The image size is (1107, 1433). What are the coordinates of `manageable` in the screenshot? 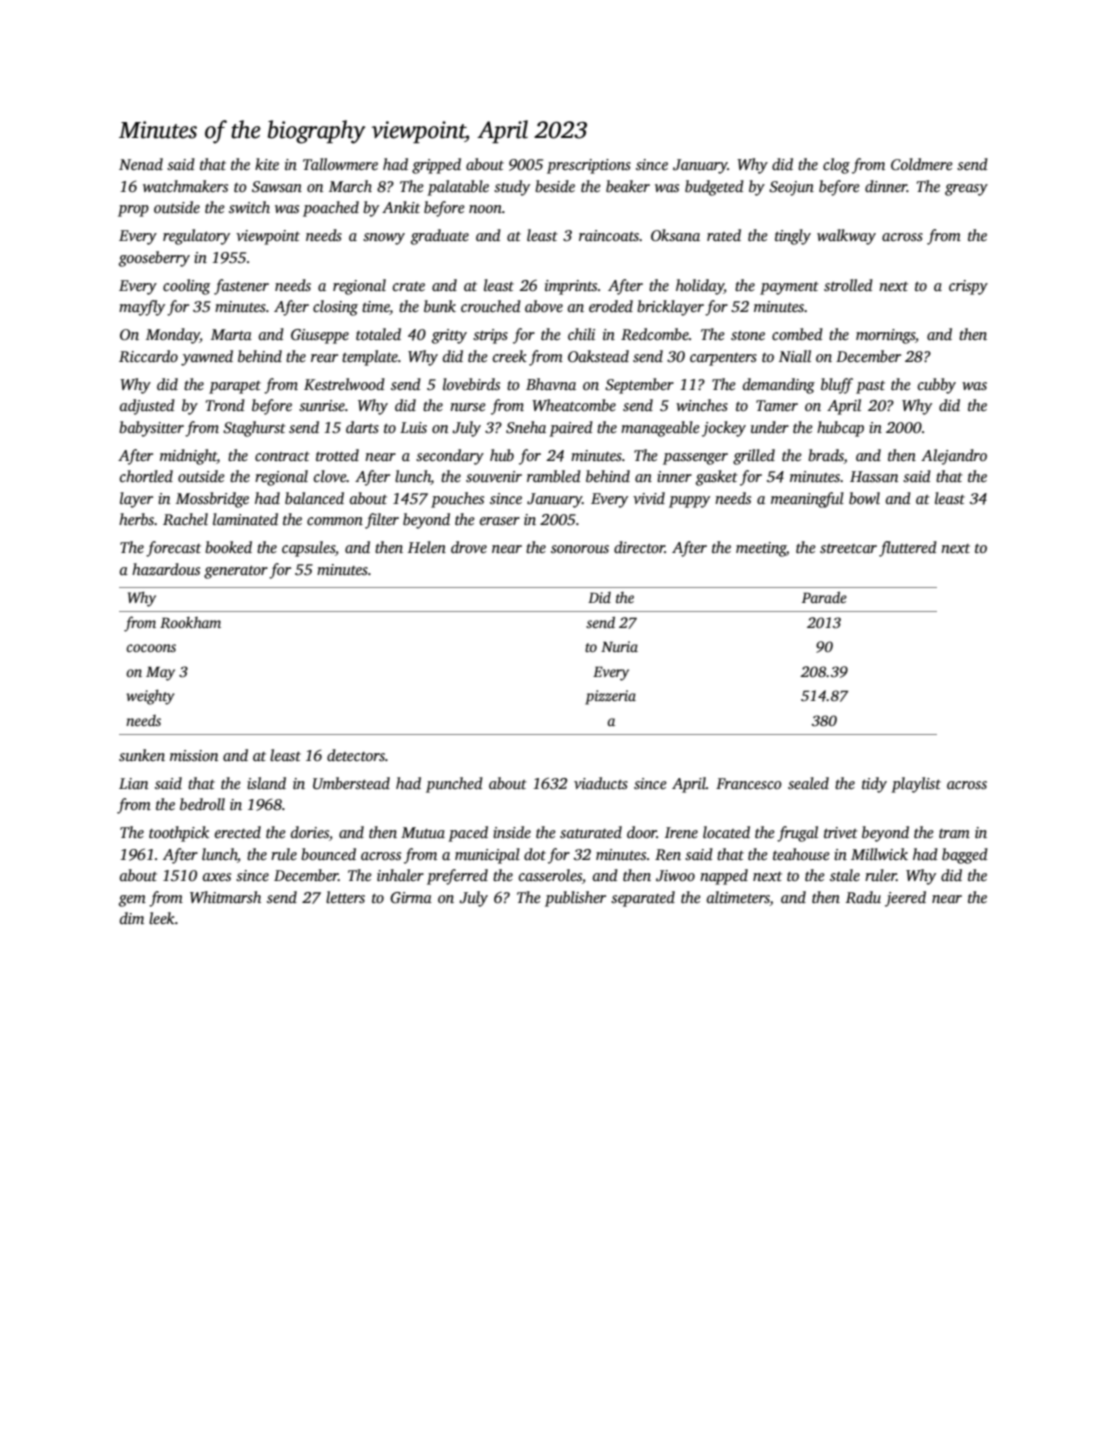 It's located at (660, 429).
